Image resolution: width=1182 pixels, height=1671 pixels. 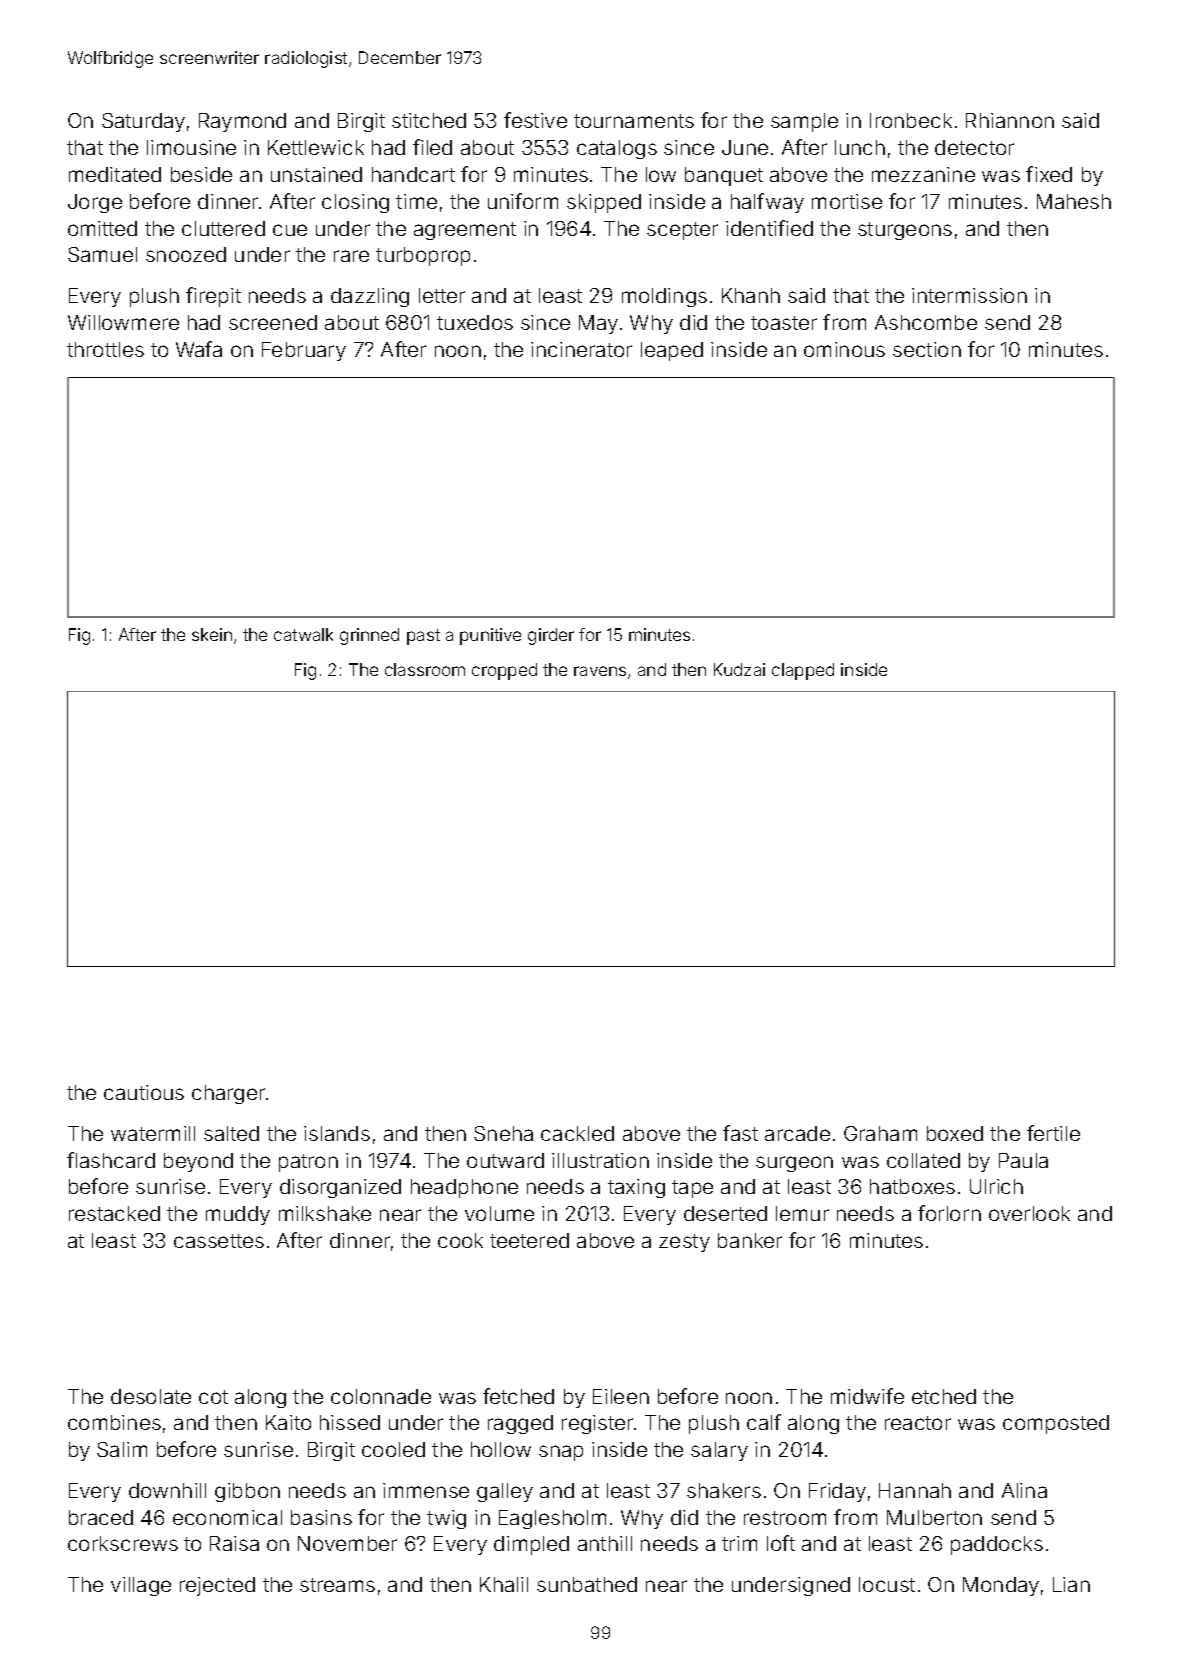 What do you see at coordinates (475, 322) in the screenshot?
I see `tuxedos` at bounding box center [475, 322].
